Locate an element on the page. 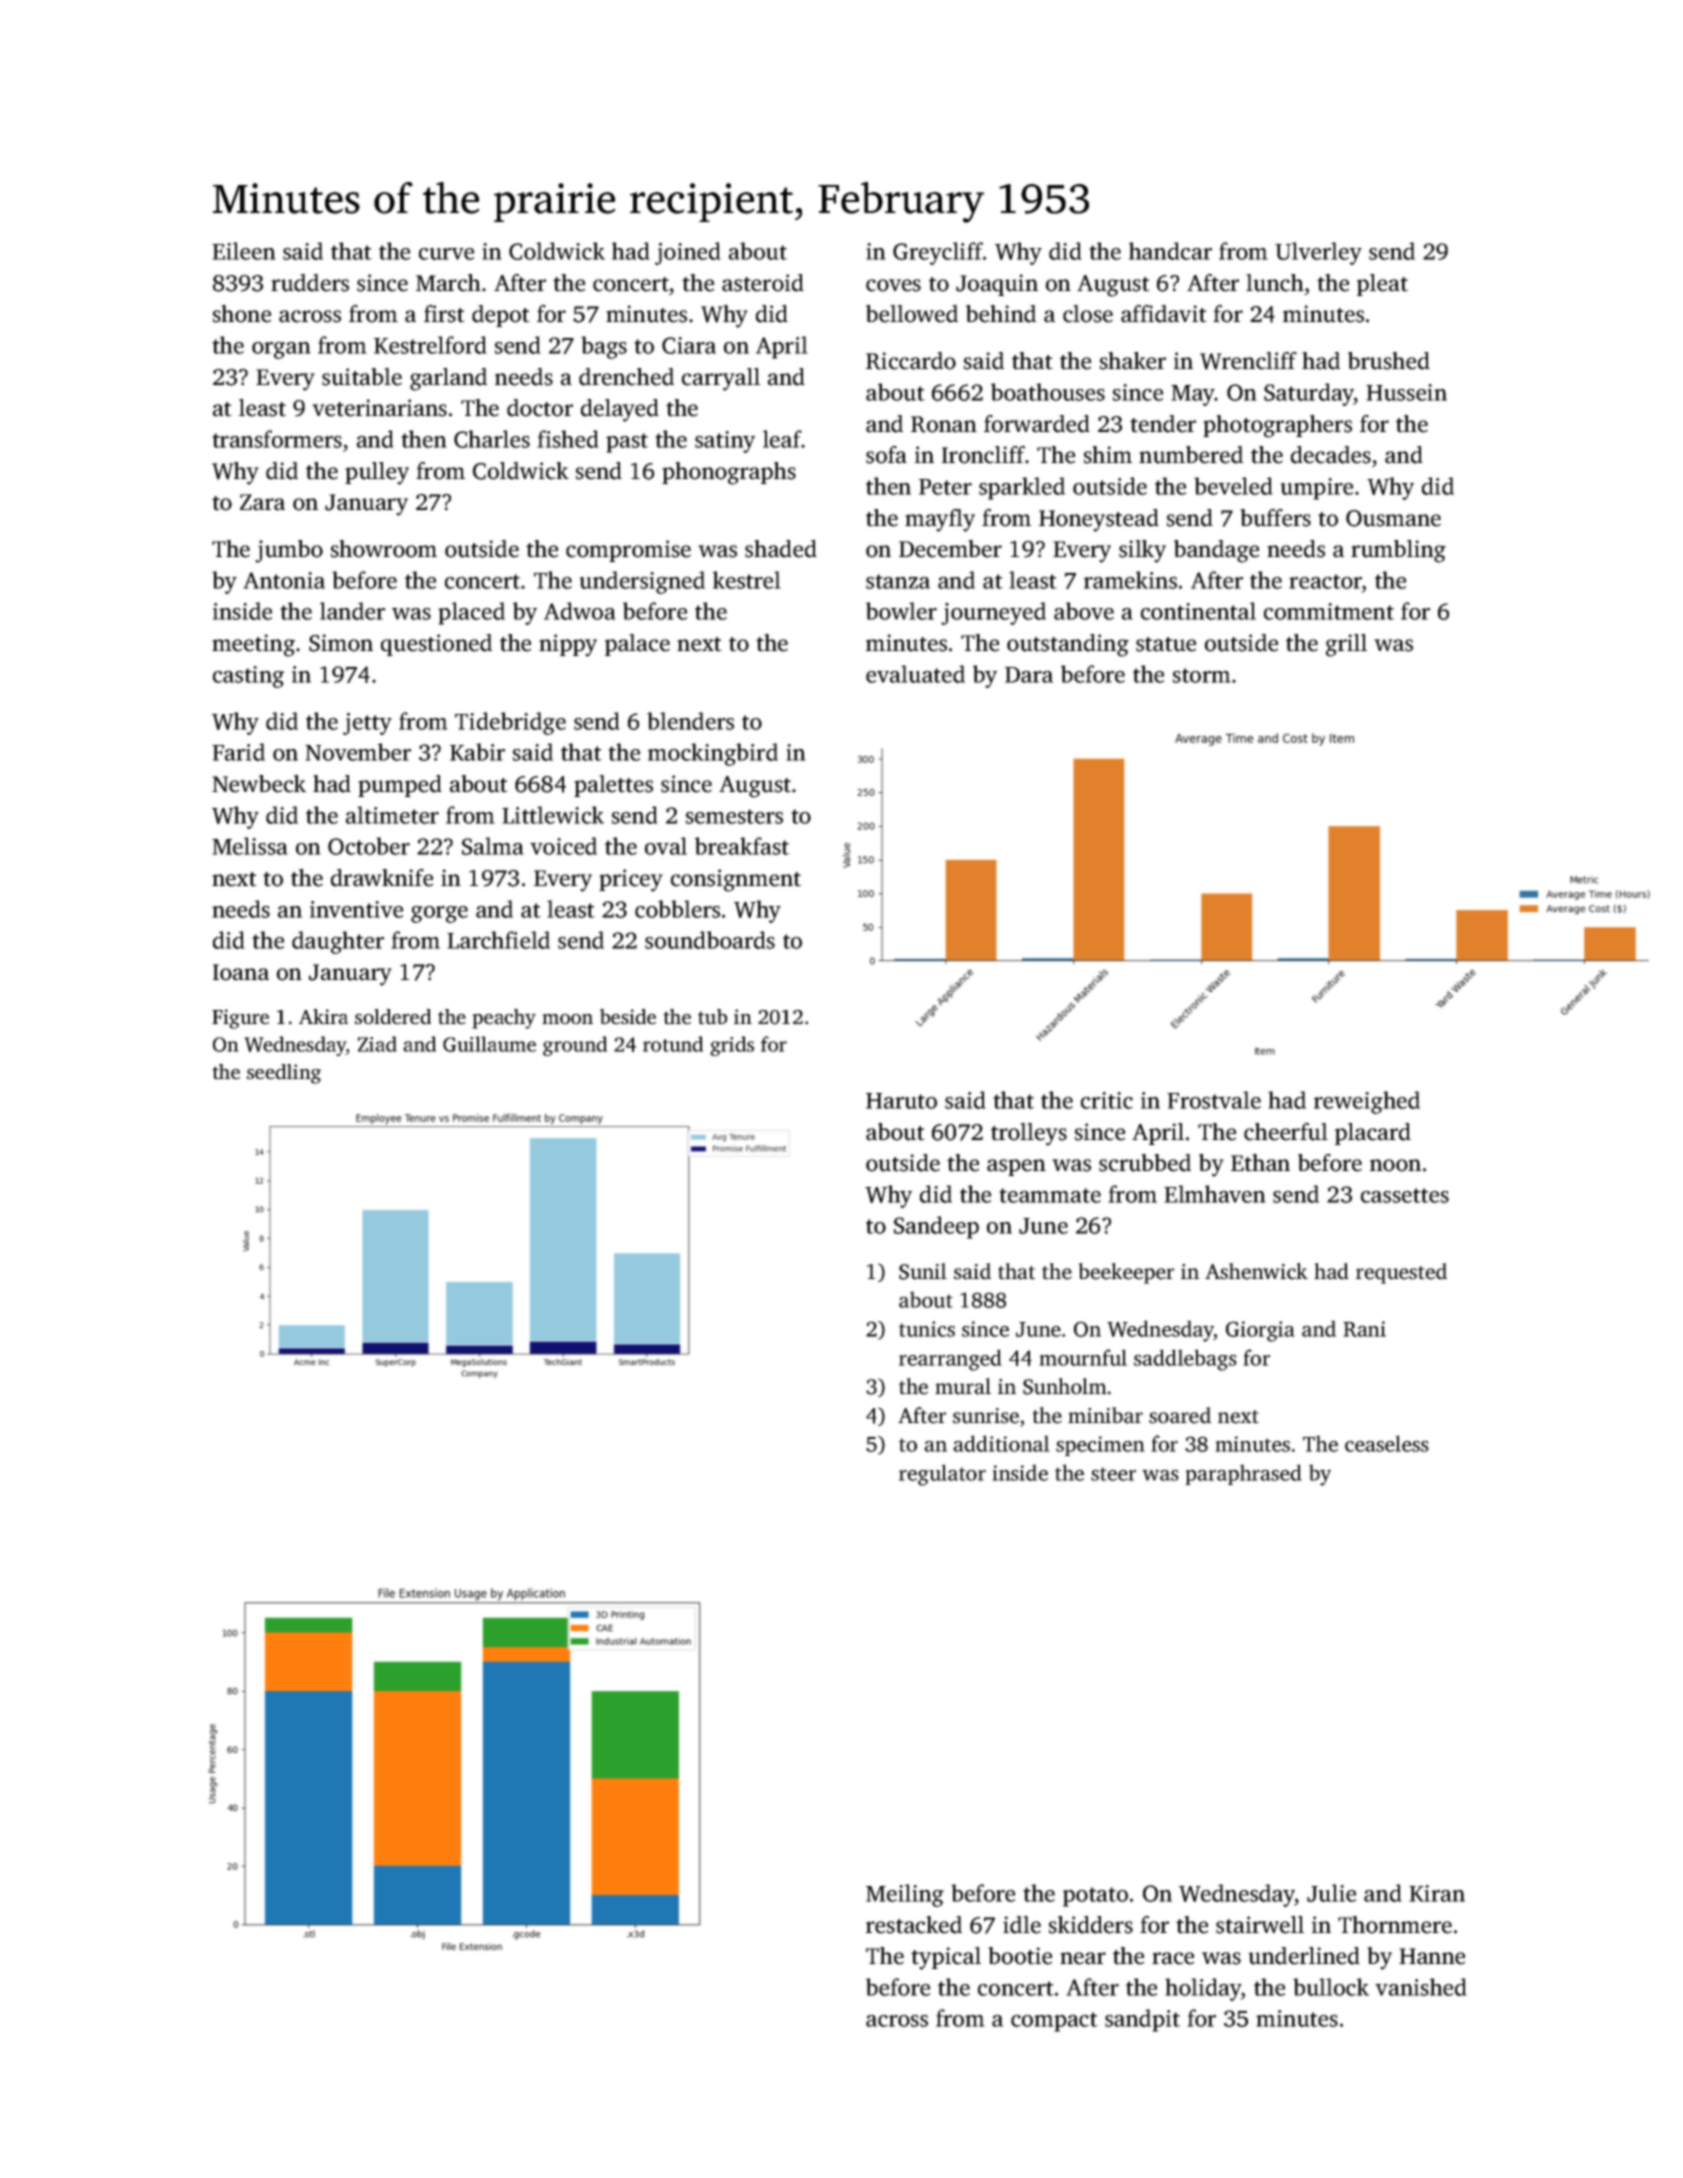 Image resolution: width=1683 pixels, height=2178 pixels. curve is located at coordinates (446, 254).
